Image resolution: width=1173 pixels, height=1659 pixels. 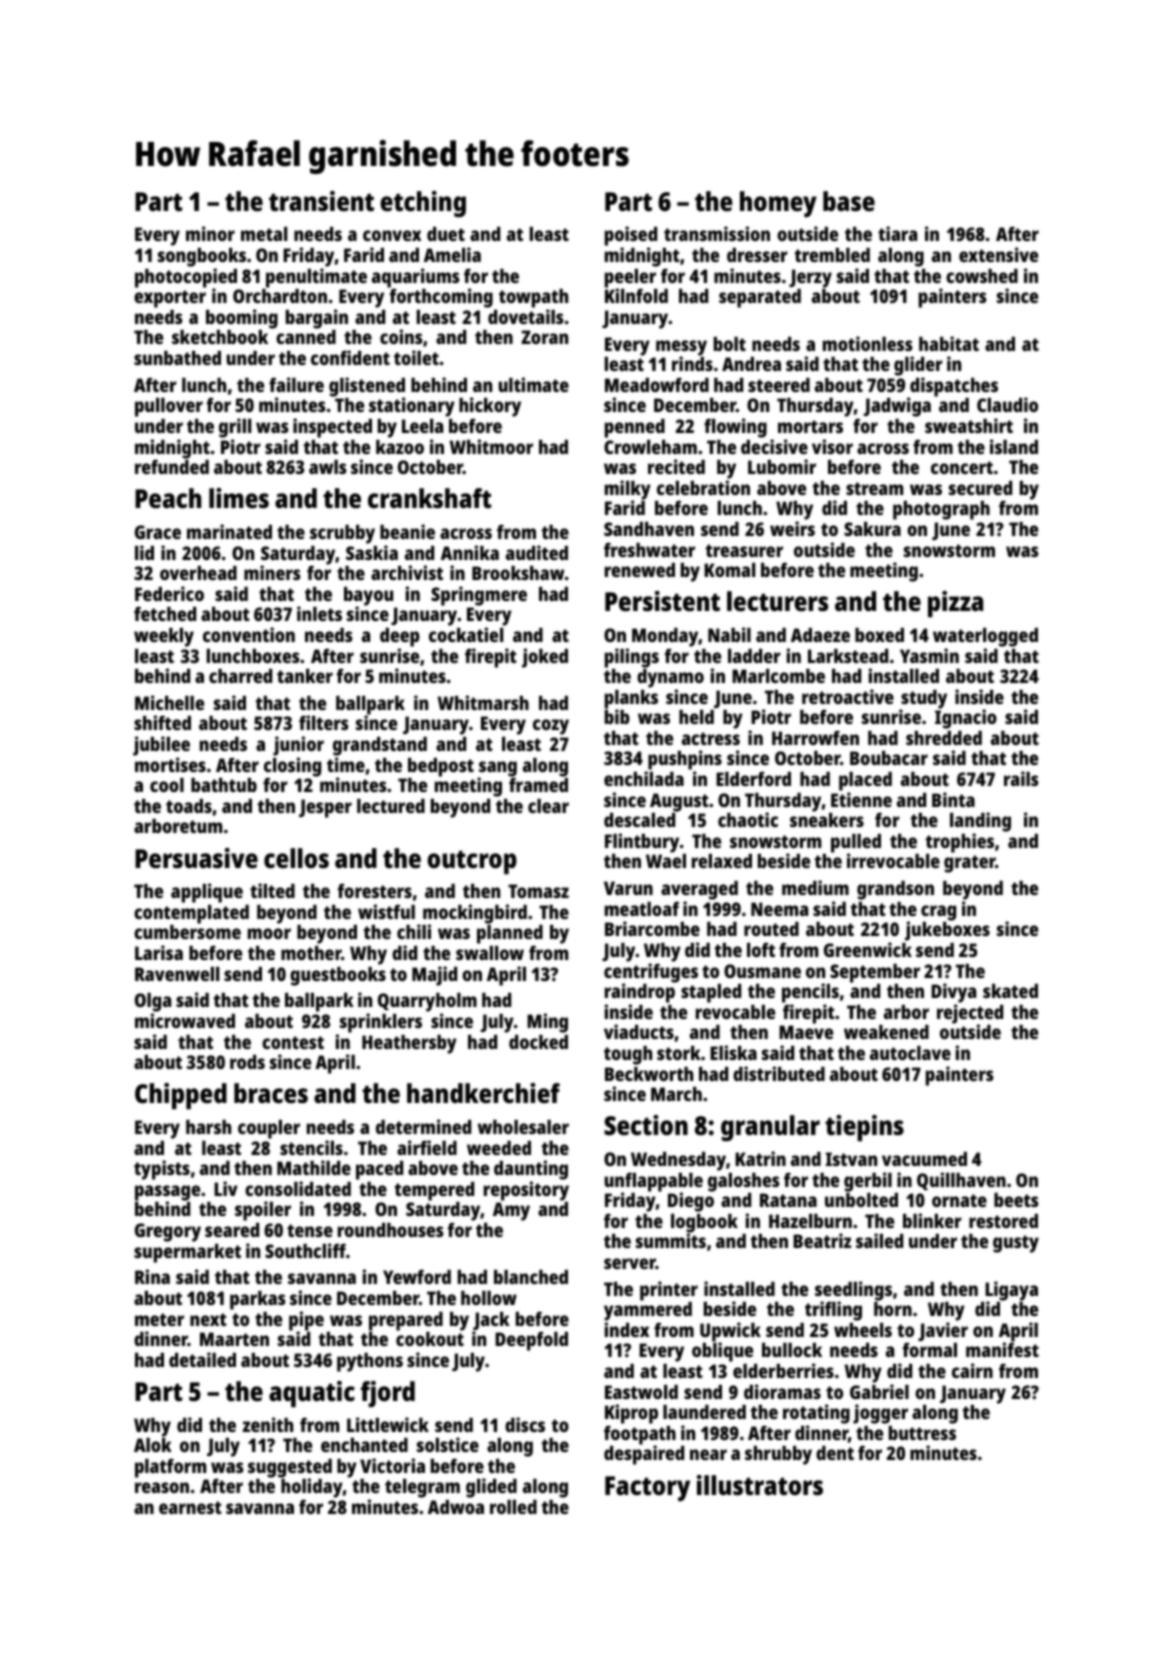 What do you see at coordinates (312, 1488) in the screenshot?
I see `holiday` at bounding box center [312, 1488].
